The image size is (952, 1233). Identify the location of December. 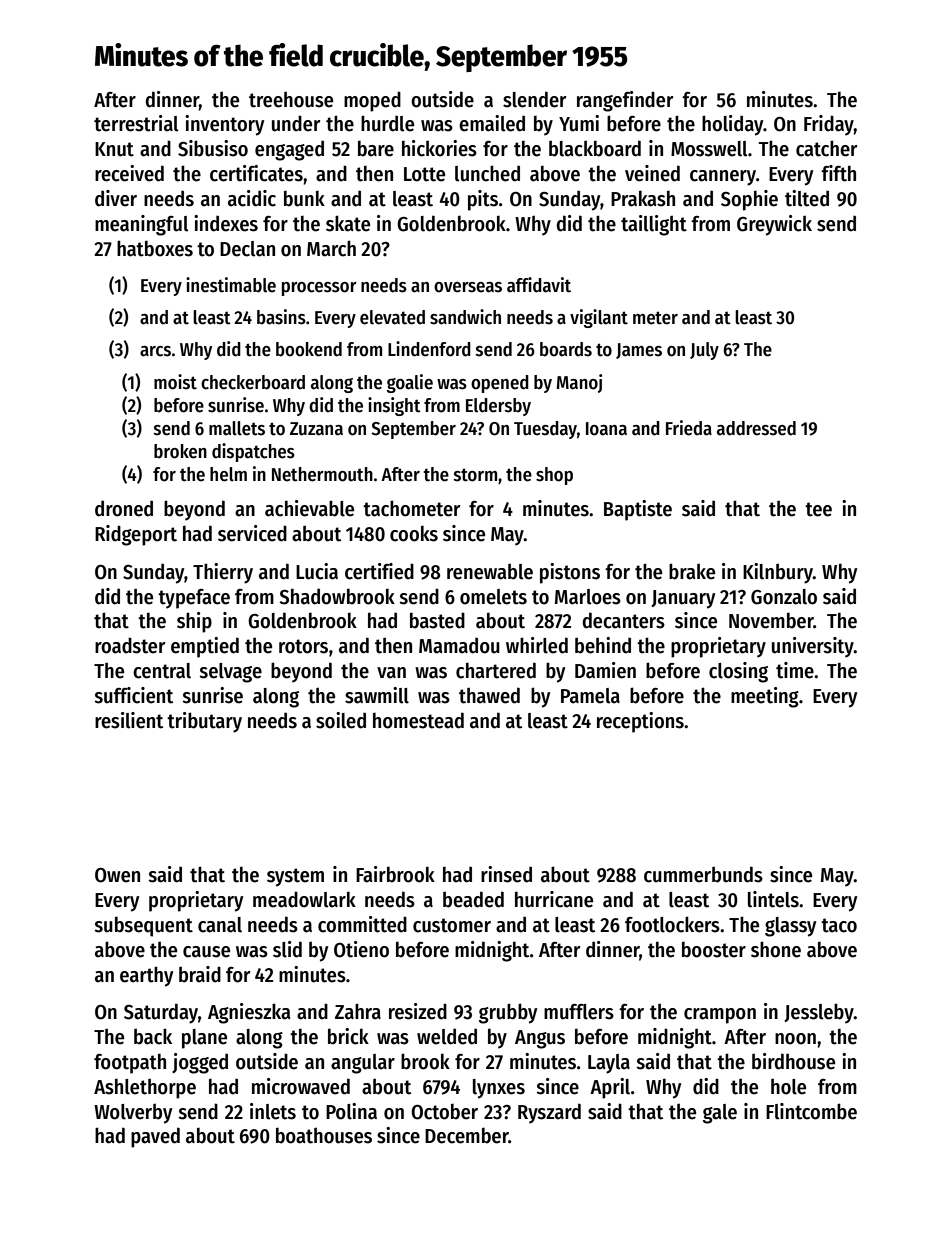
(466, 1135).
